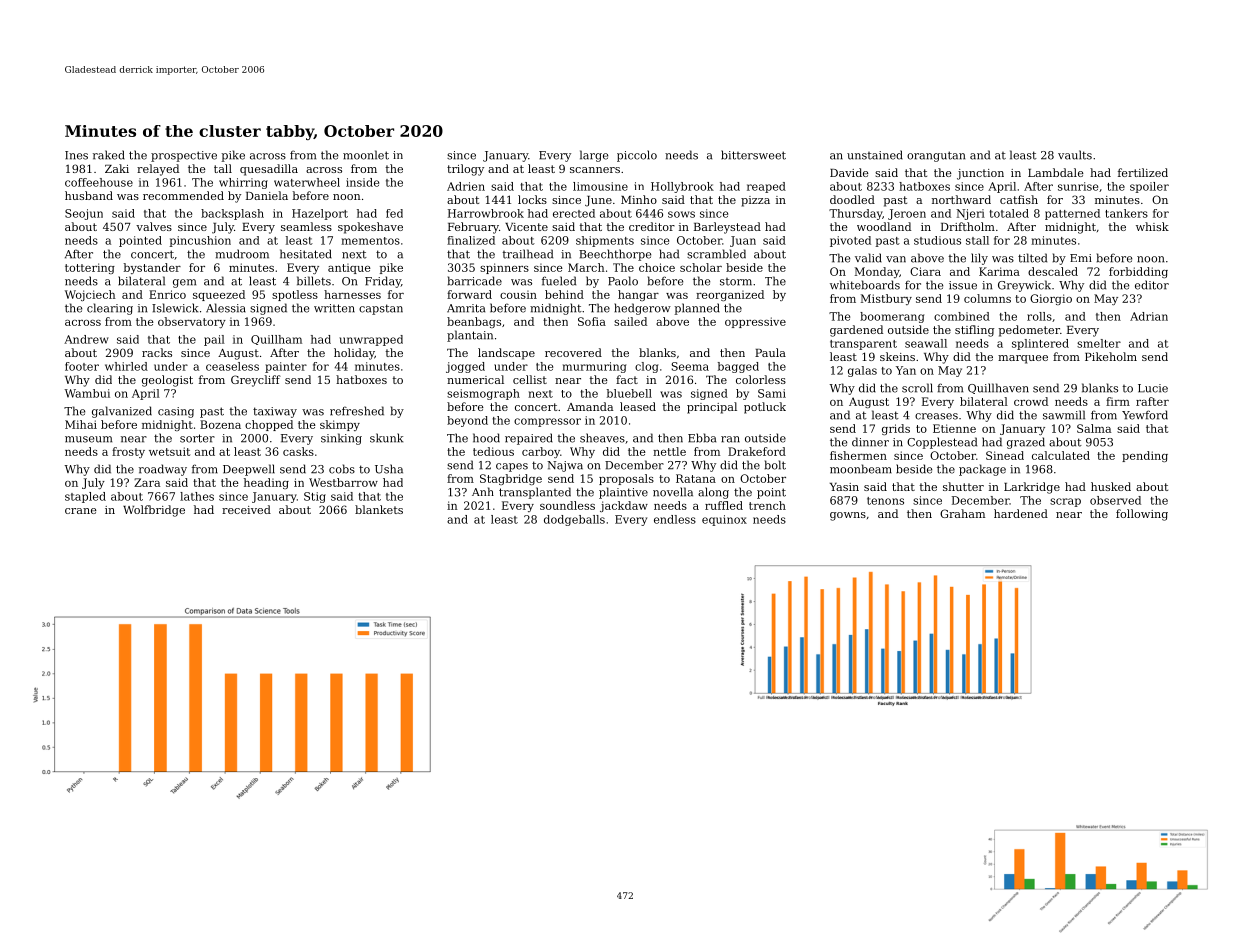  Describe the element at coordinates (246, 509) in the page. I see `received` at that location.
